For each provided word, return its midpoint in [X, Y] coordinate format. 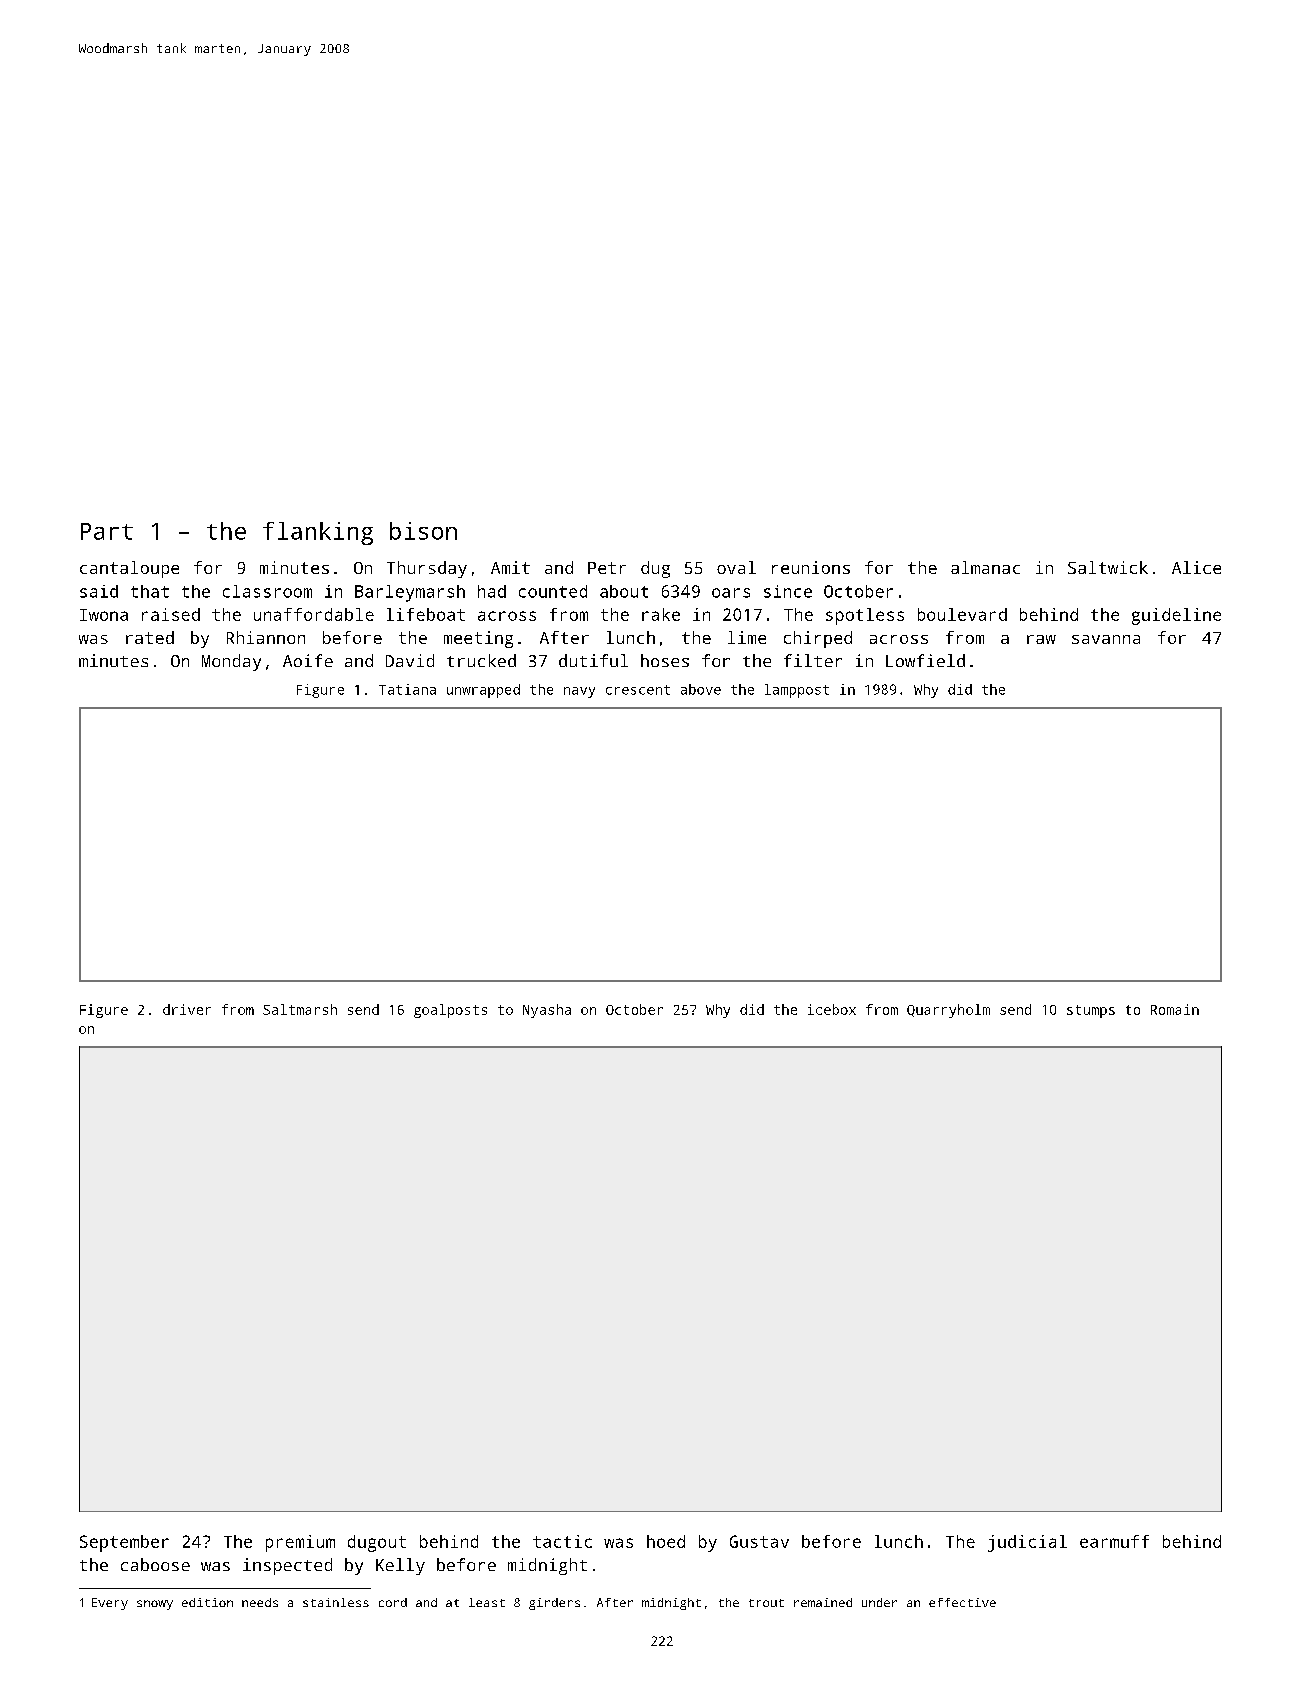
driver [187, 1009]
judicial [1027, 1543]
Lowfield [925, 660]
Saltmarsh [300, 1009]
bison [423, 531]
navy [579, 692]
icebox [832, 1009]
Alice [1196, 567]
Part [107, 531]
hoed [666, 1541]
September [124, 1543]
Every [110, 1604]
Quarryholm [948, 1011]
